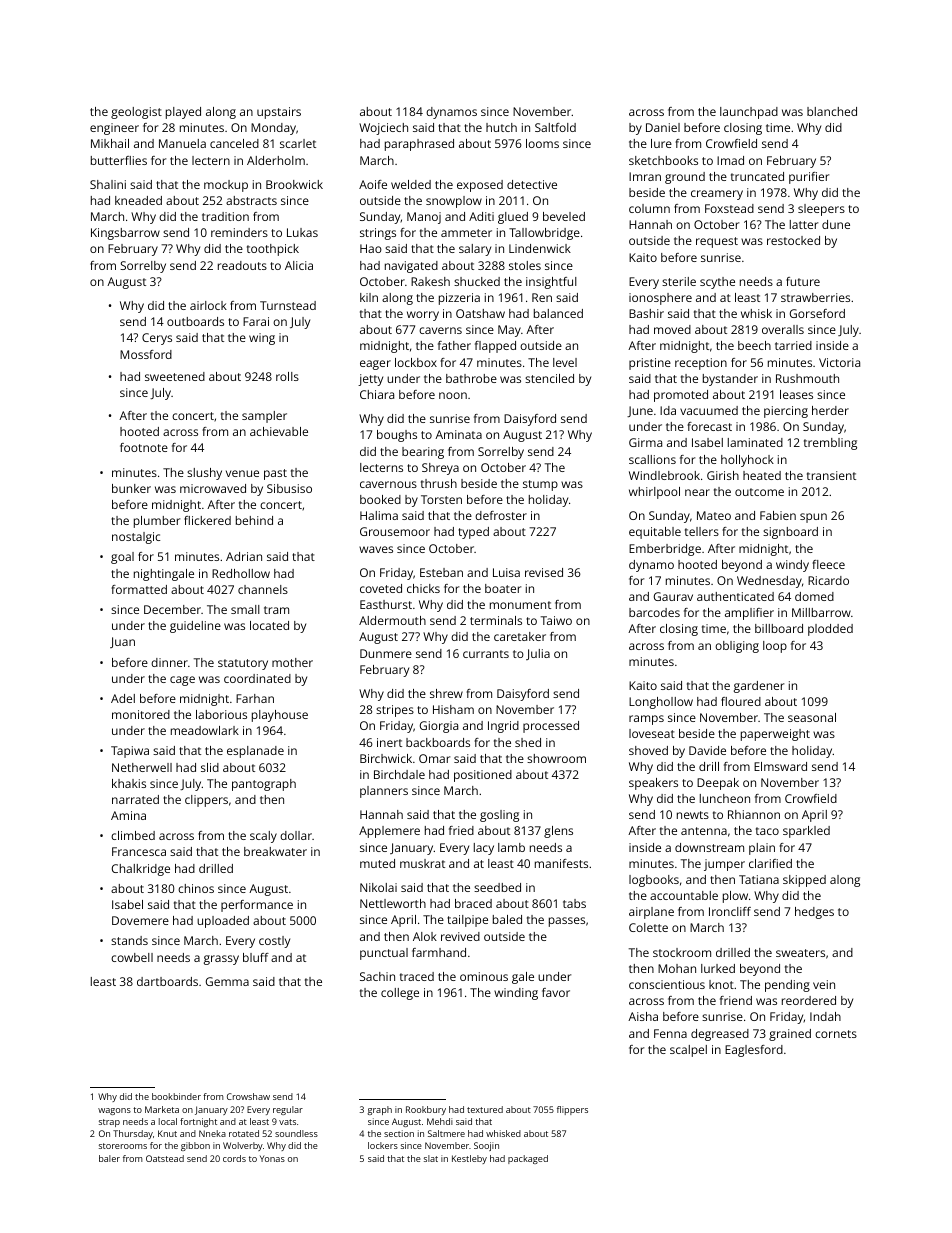  Describe the element at coordinates (645, 442) in the screenshot. I see `Girma` at that location.
